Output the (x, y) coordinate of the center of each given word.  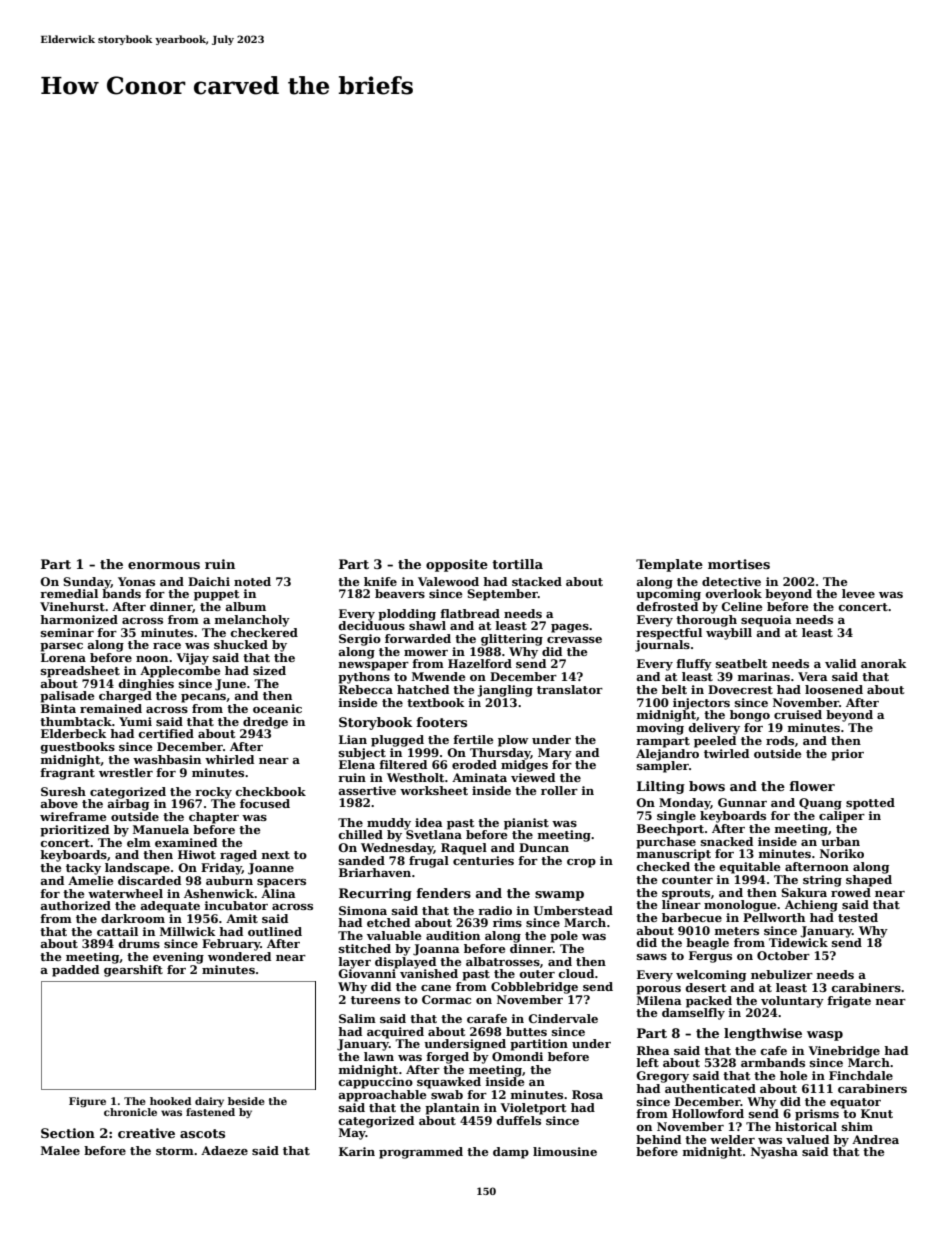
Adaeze (224, 1150)
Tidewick (798, 942)
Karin (357, 1151)
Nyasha (774, 1153)
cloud (576, 973)
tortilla (517, 564)
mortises (739, 564)
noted (252, 581)
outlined (275, 931)
